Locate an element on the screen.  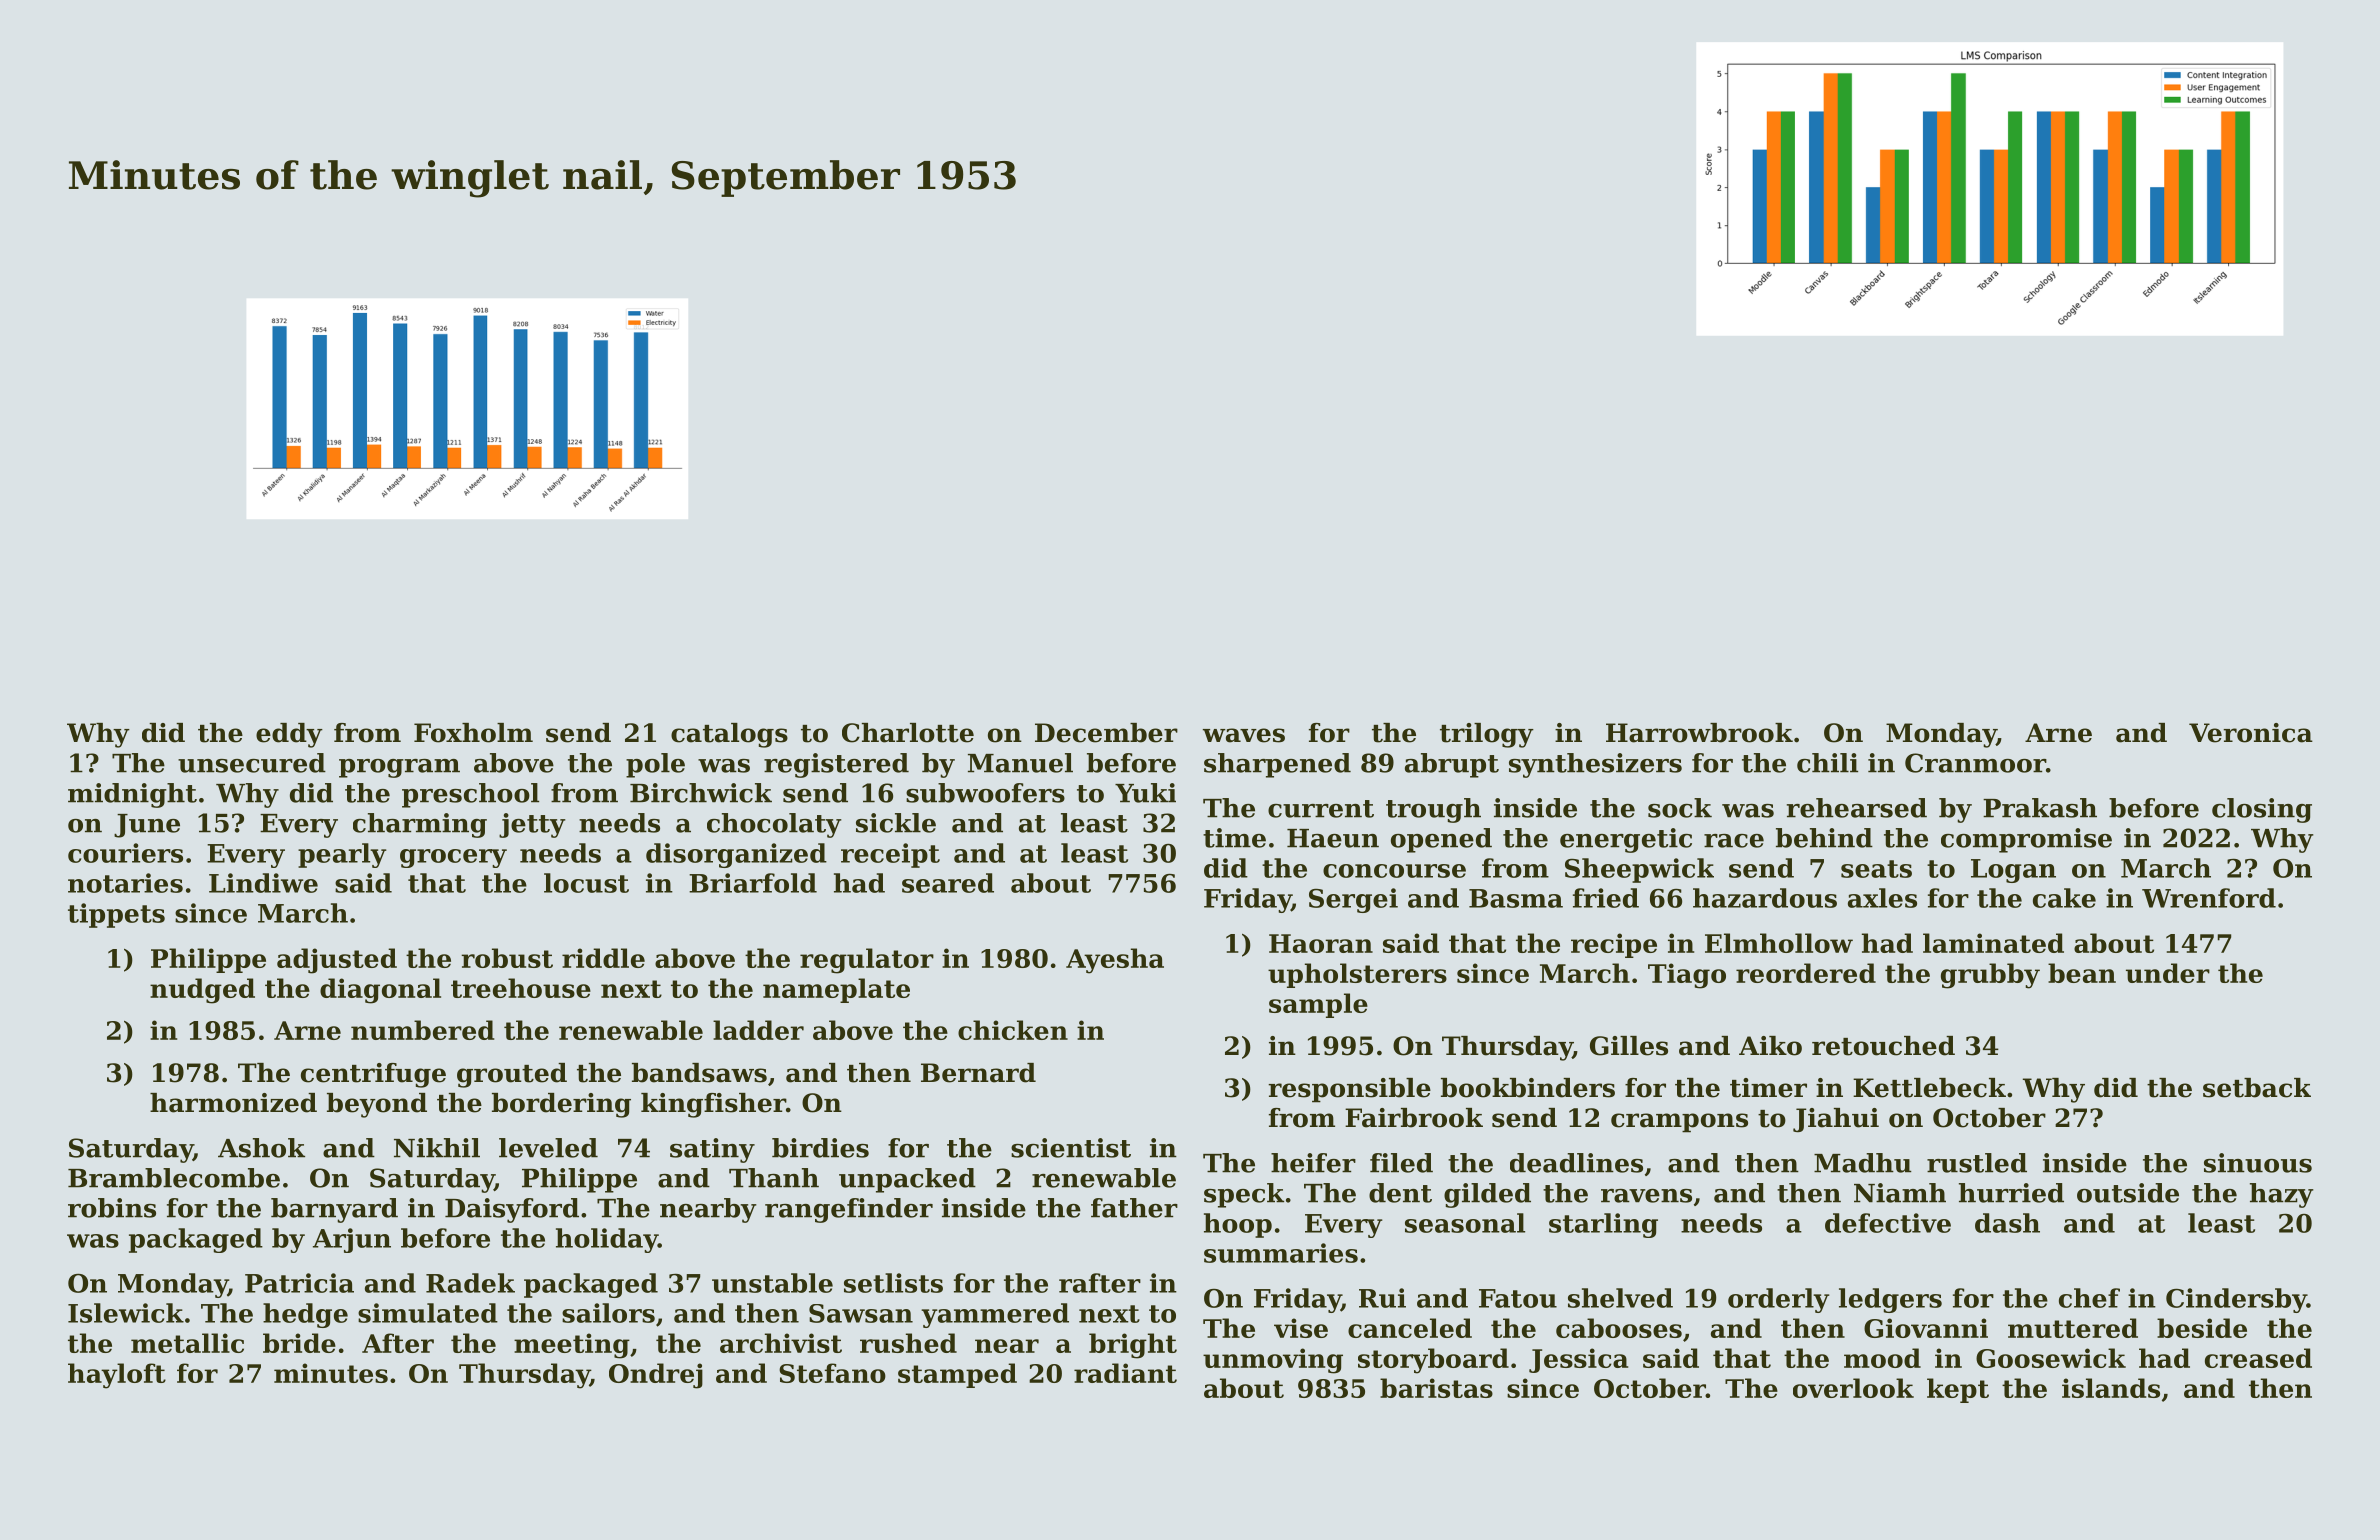
current is located at coordinates (1321, 809).
